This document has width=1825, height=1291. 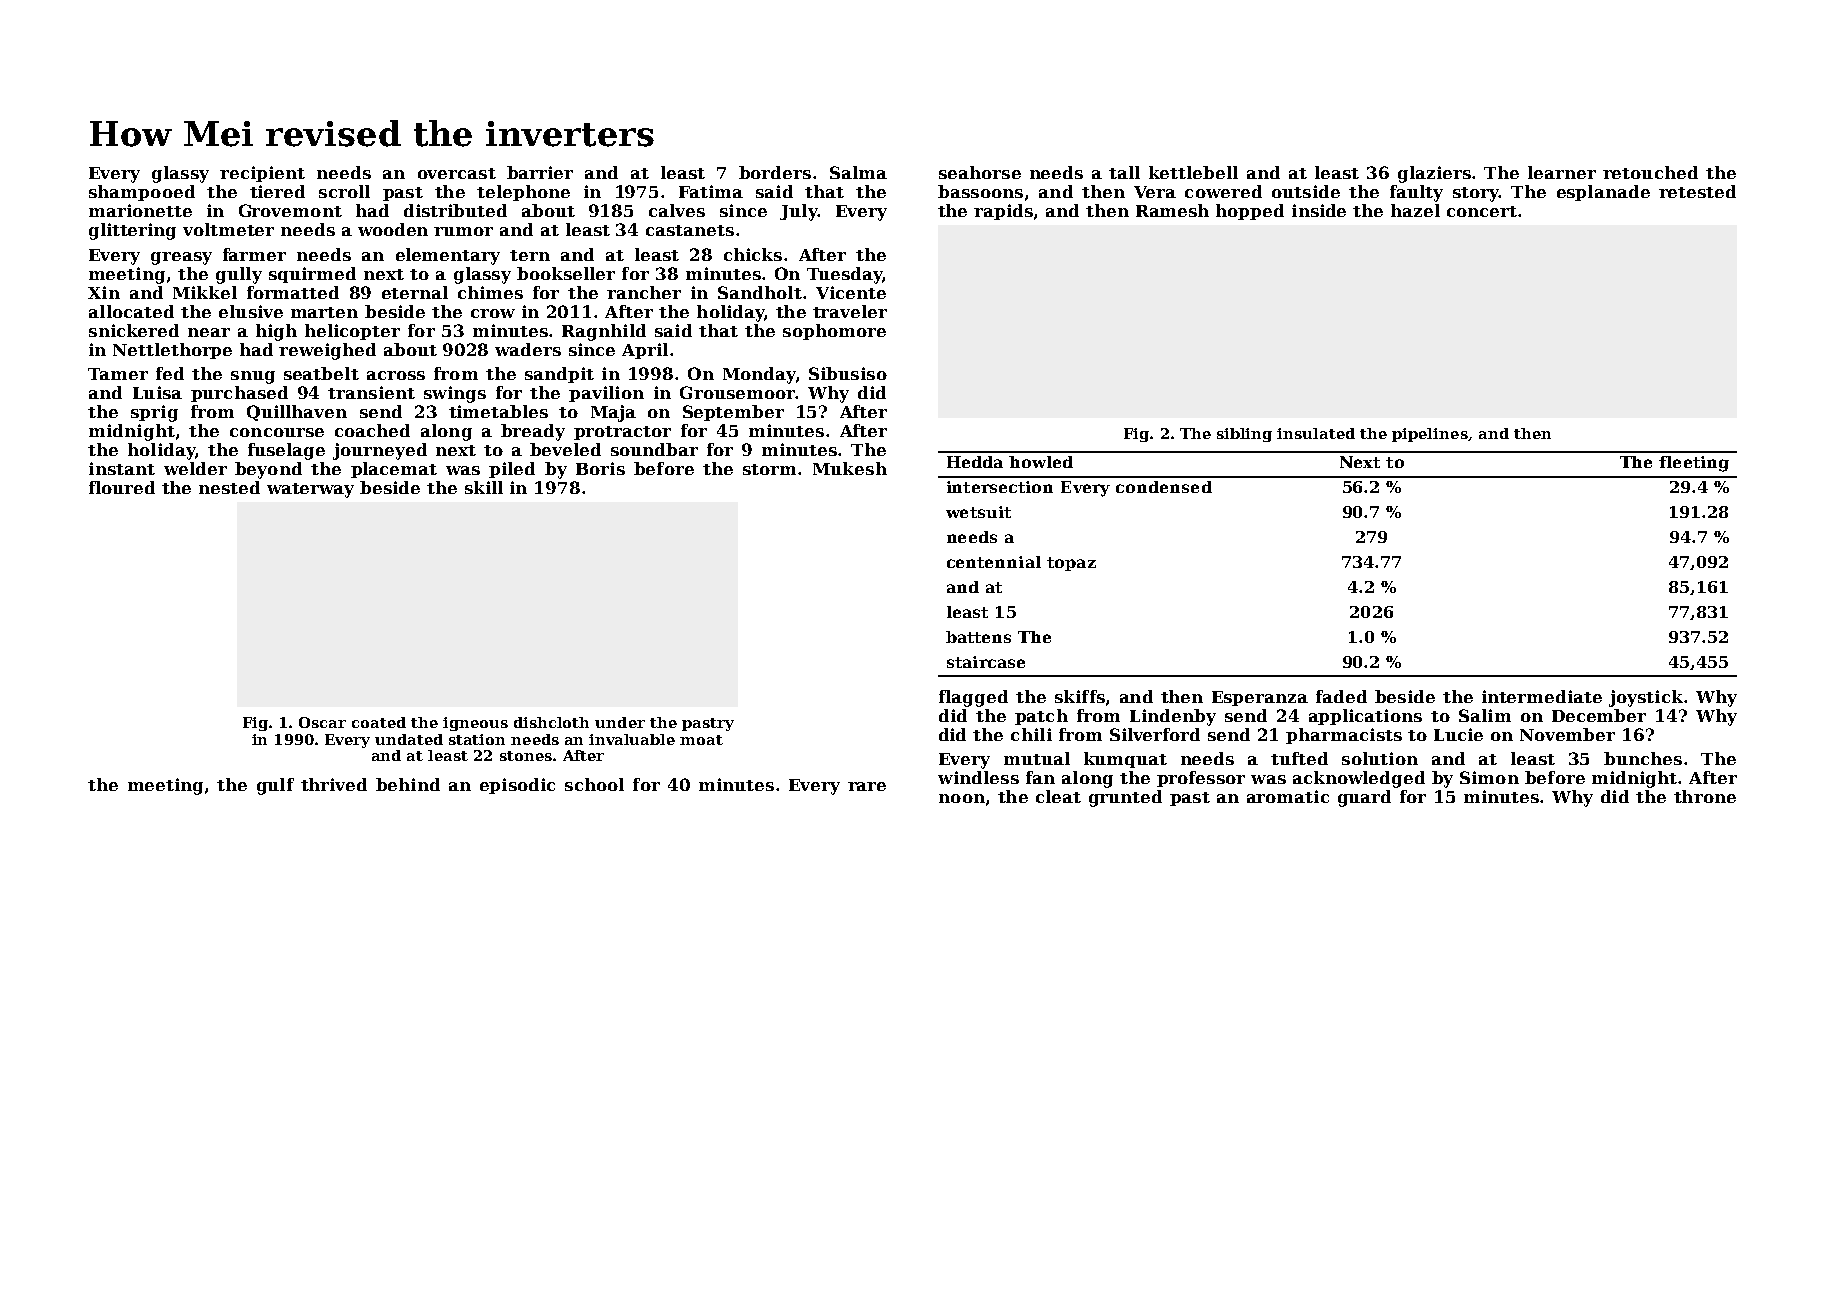 I want to click on overcast, so click(x=457, y=173).
